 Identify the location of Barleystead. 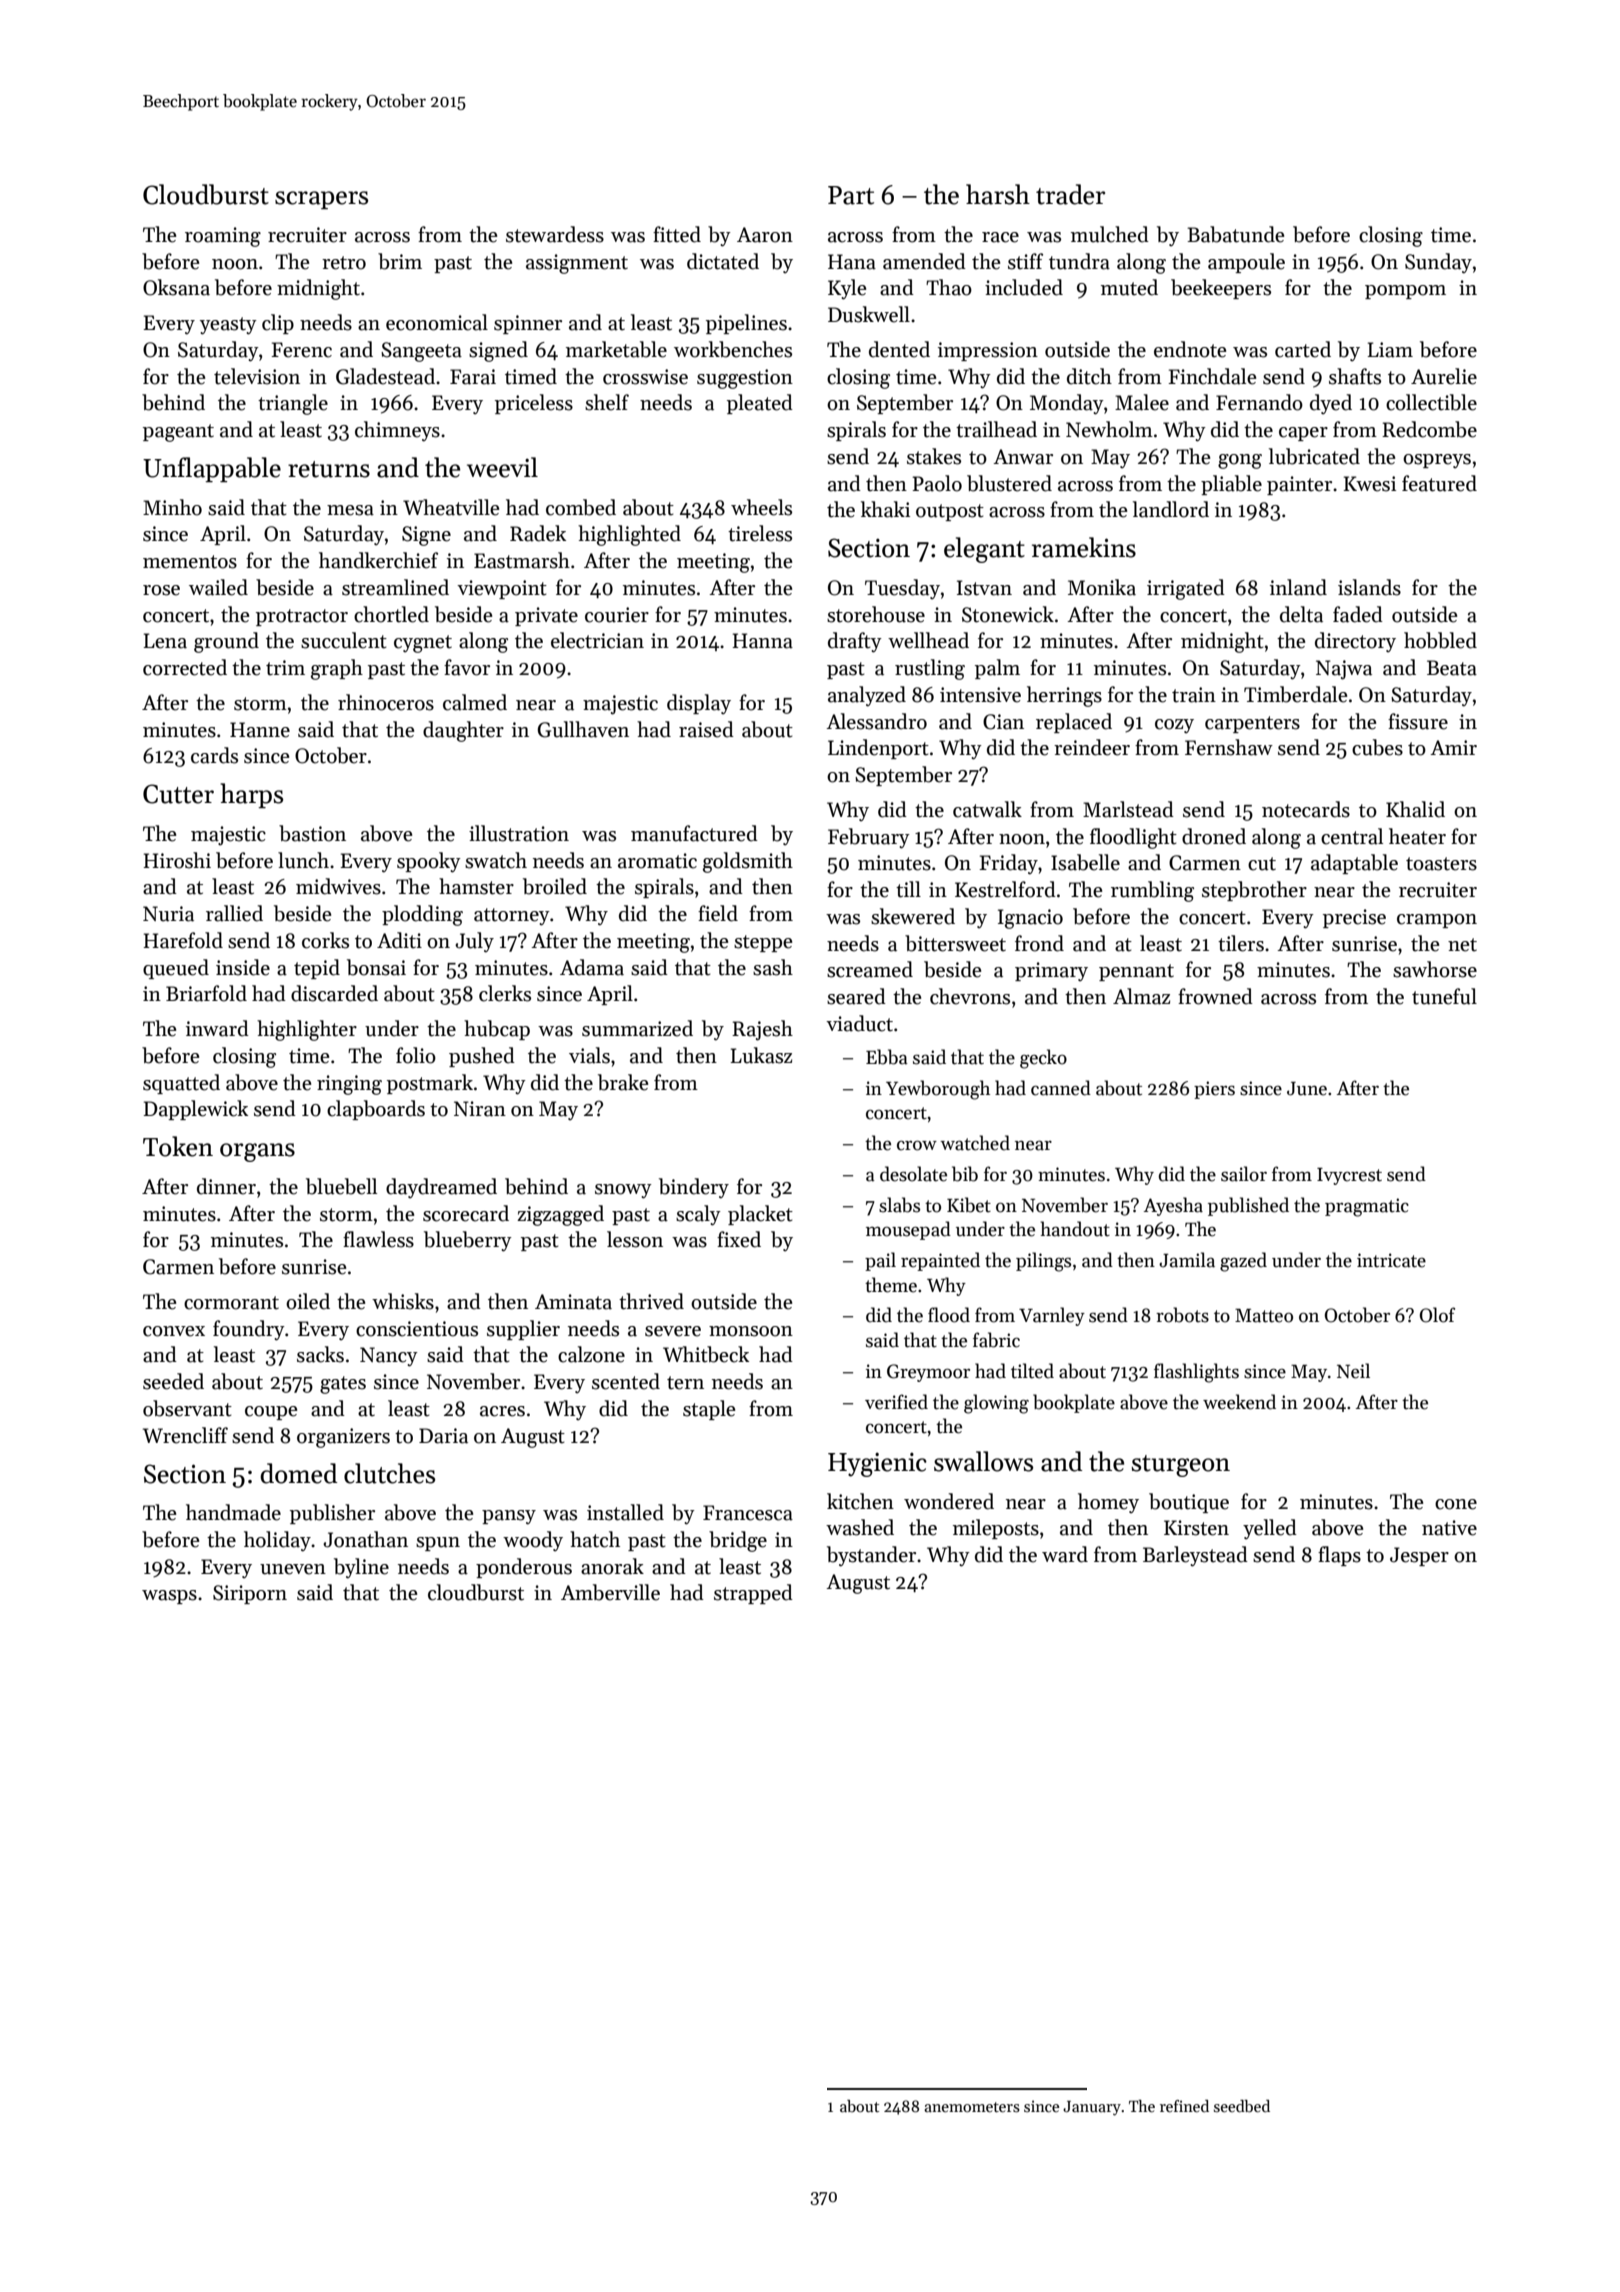
(1195, 1556).
